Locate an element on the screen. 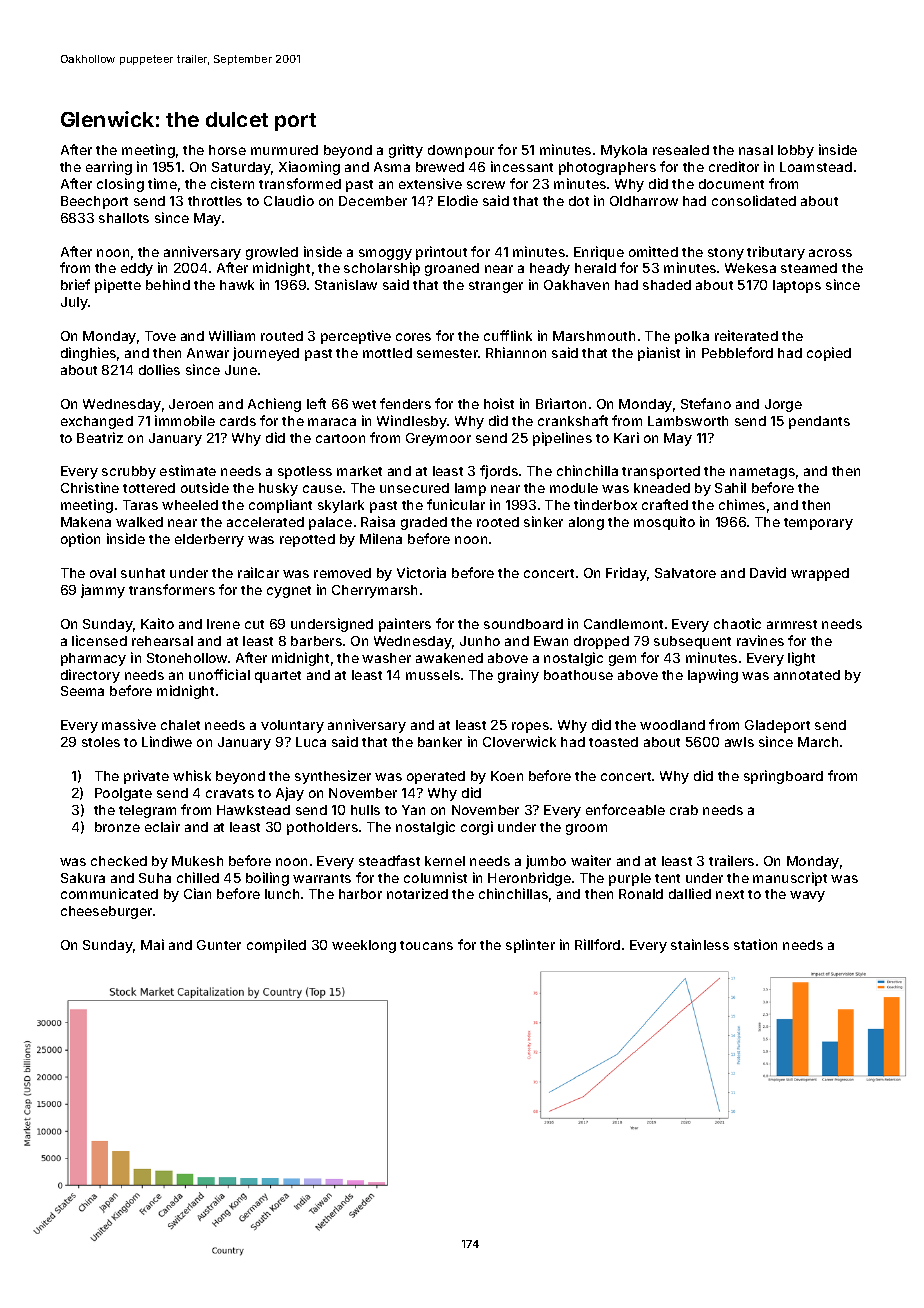 Image resolution: width=924 pixels, height=1308 pixels. Lambsworth is located at coordinates (688, 421).
